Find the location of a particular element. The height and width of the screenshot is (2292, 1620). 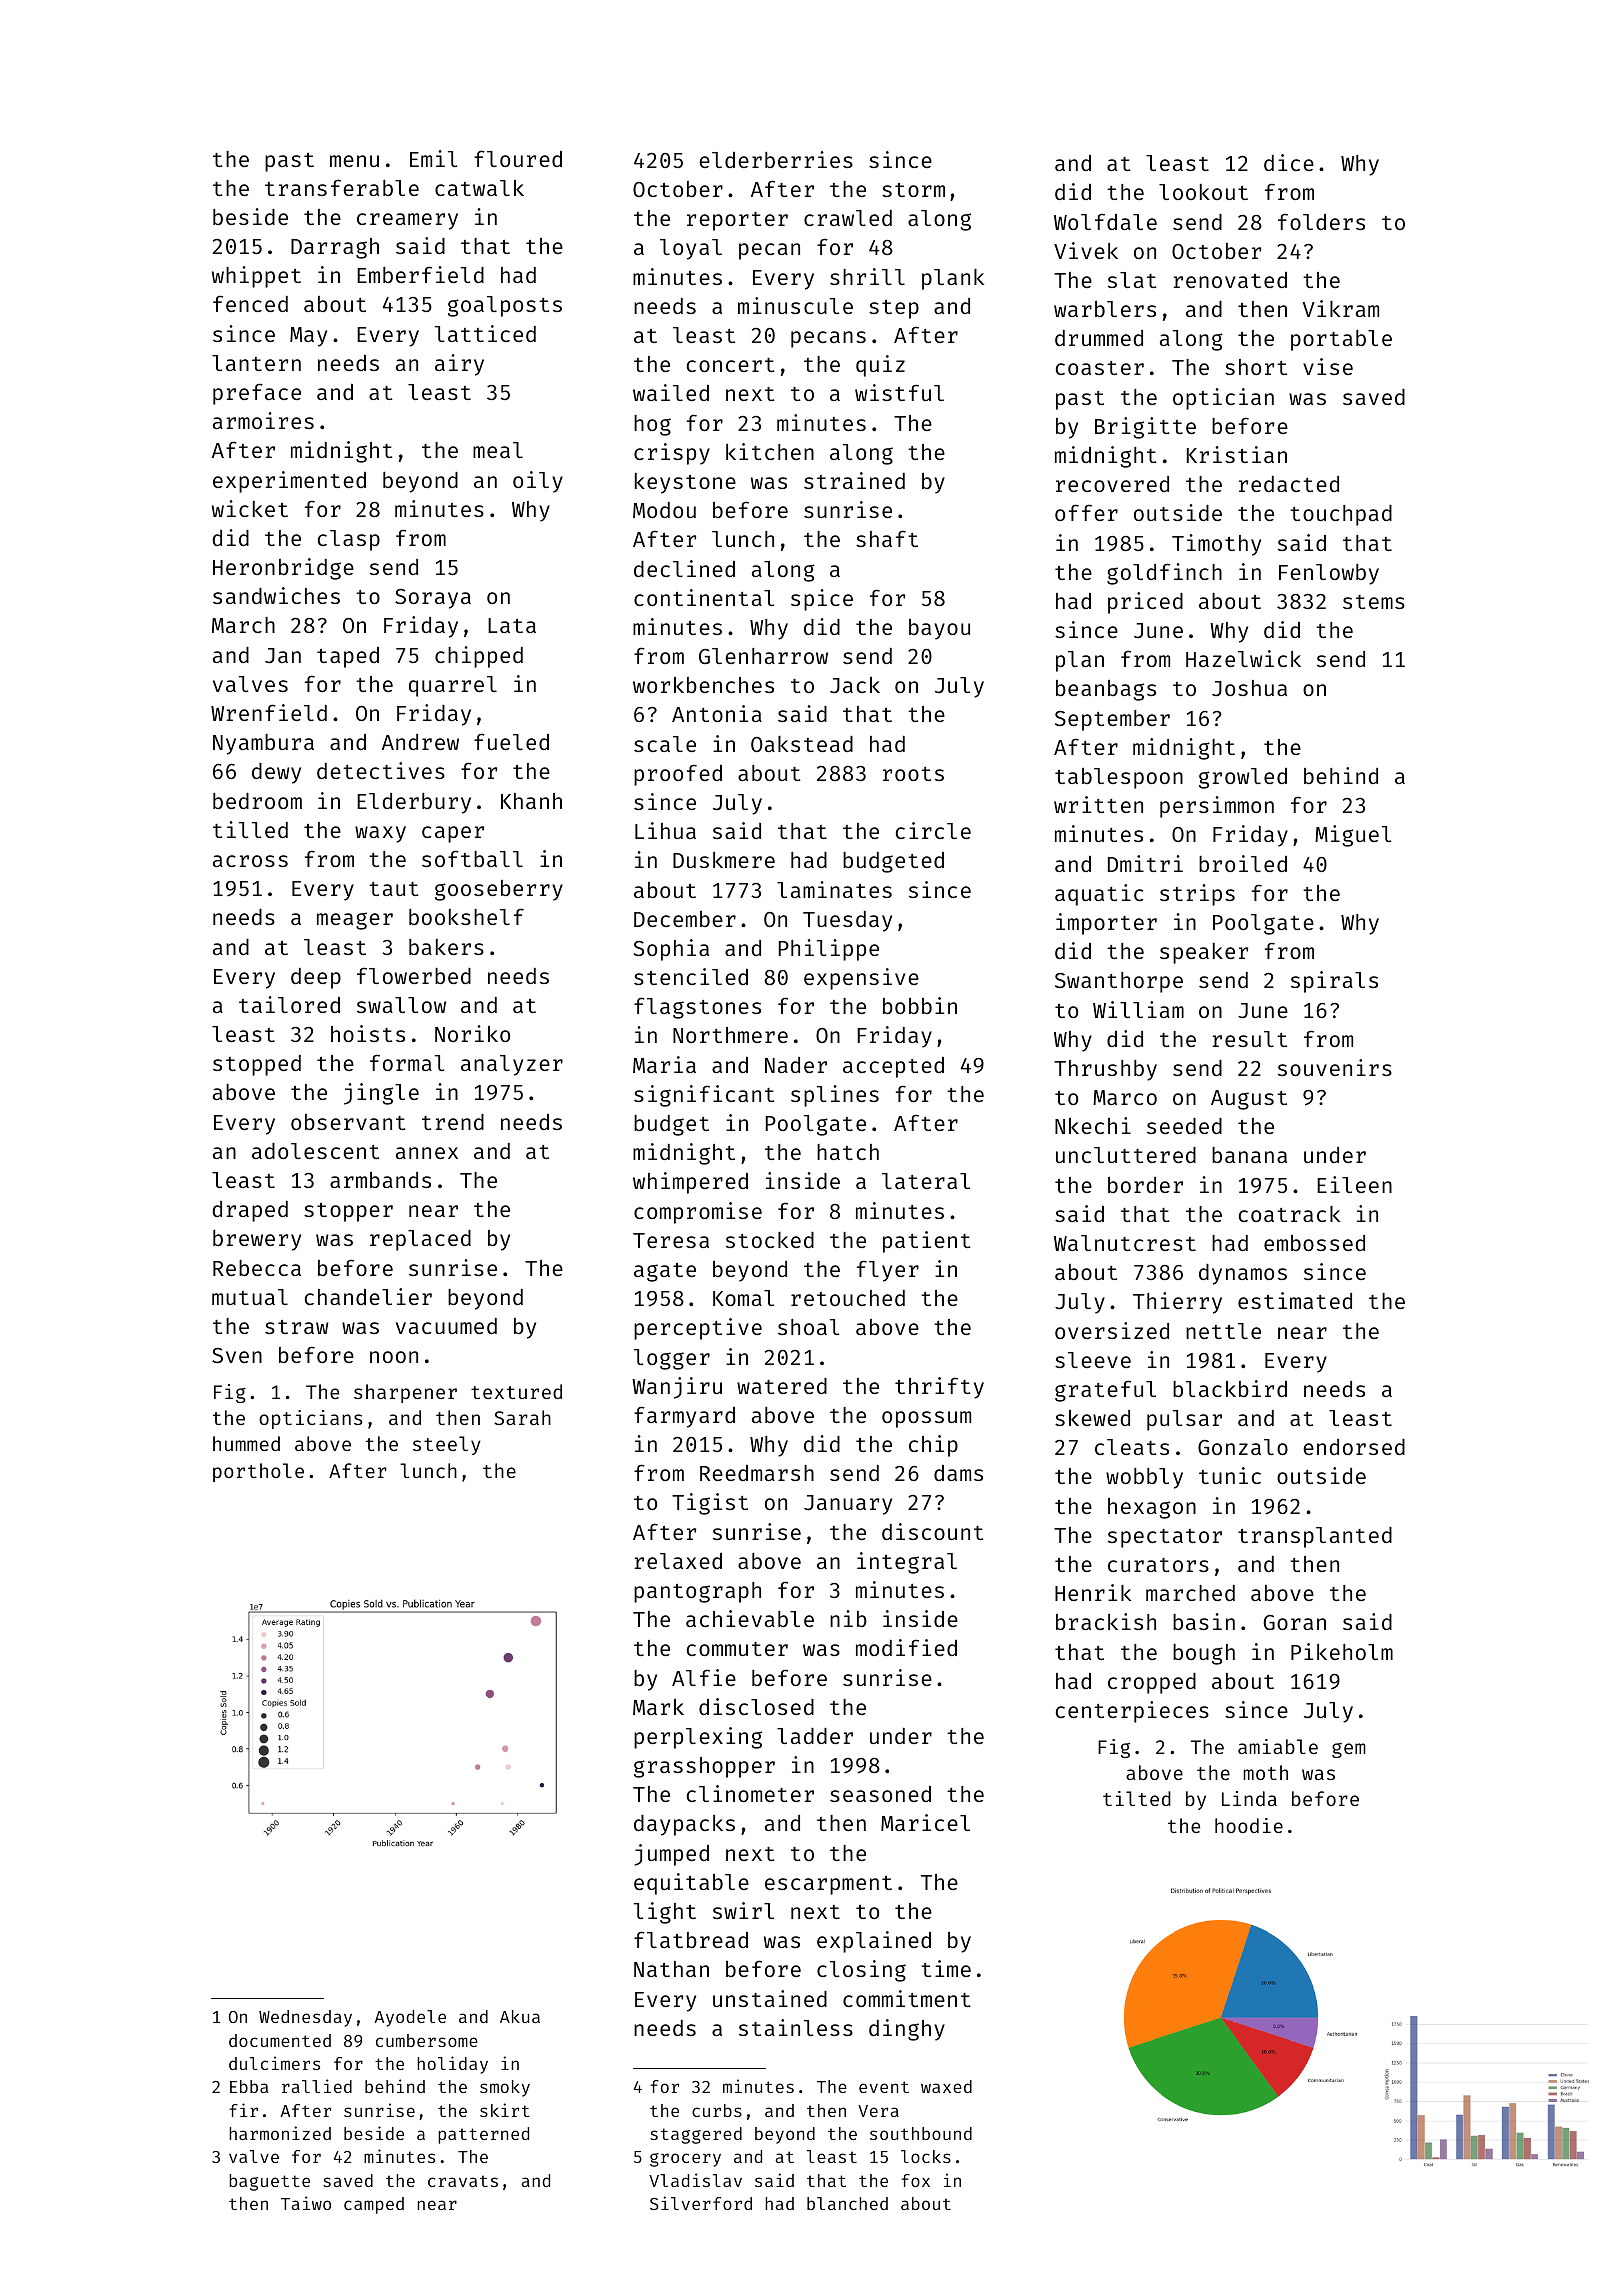

lantern is located at coordinates (256, 363).
